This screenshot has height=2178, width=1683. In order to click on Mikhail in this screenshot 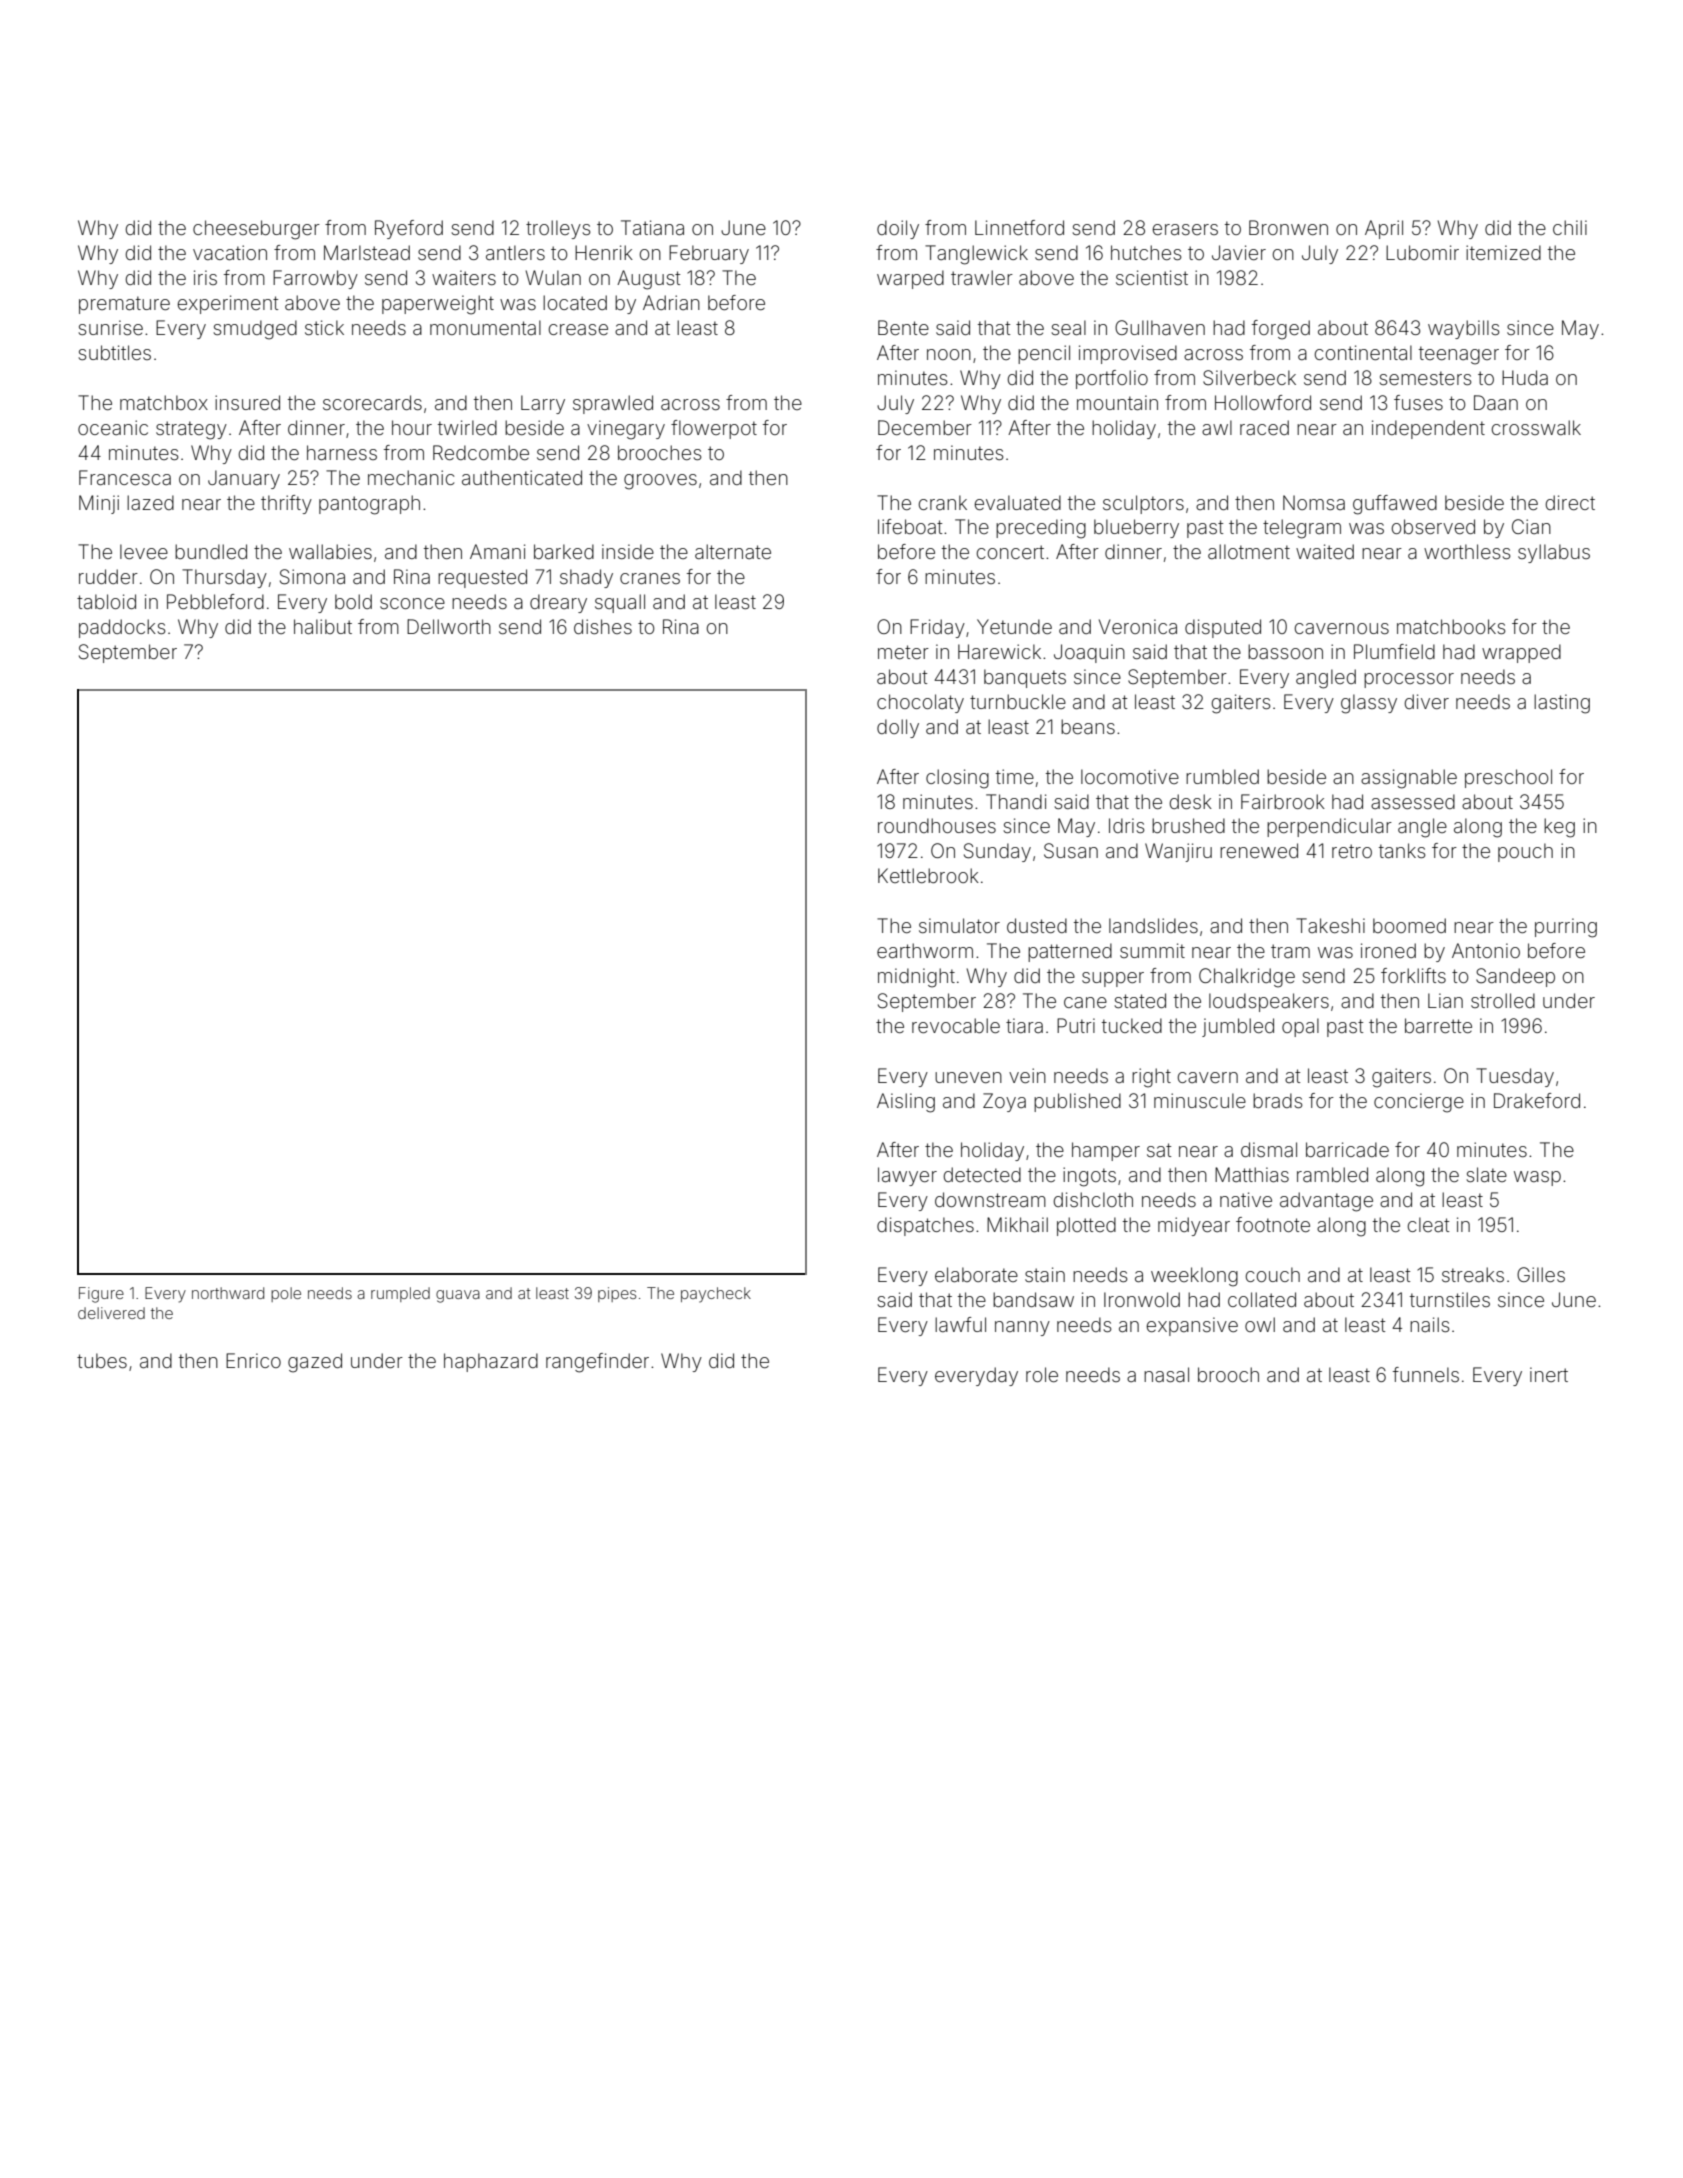, I will do `click(1017, 1224)`.
